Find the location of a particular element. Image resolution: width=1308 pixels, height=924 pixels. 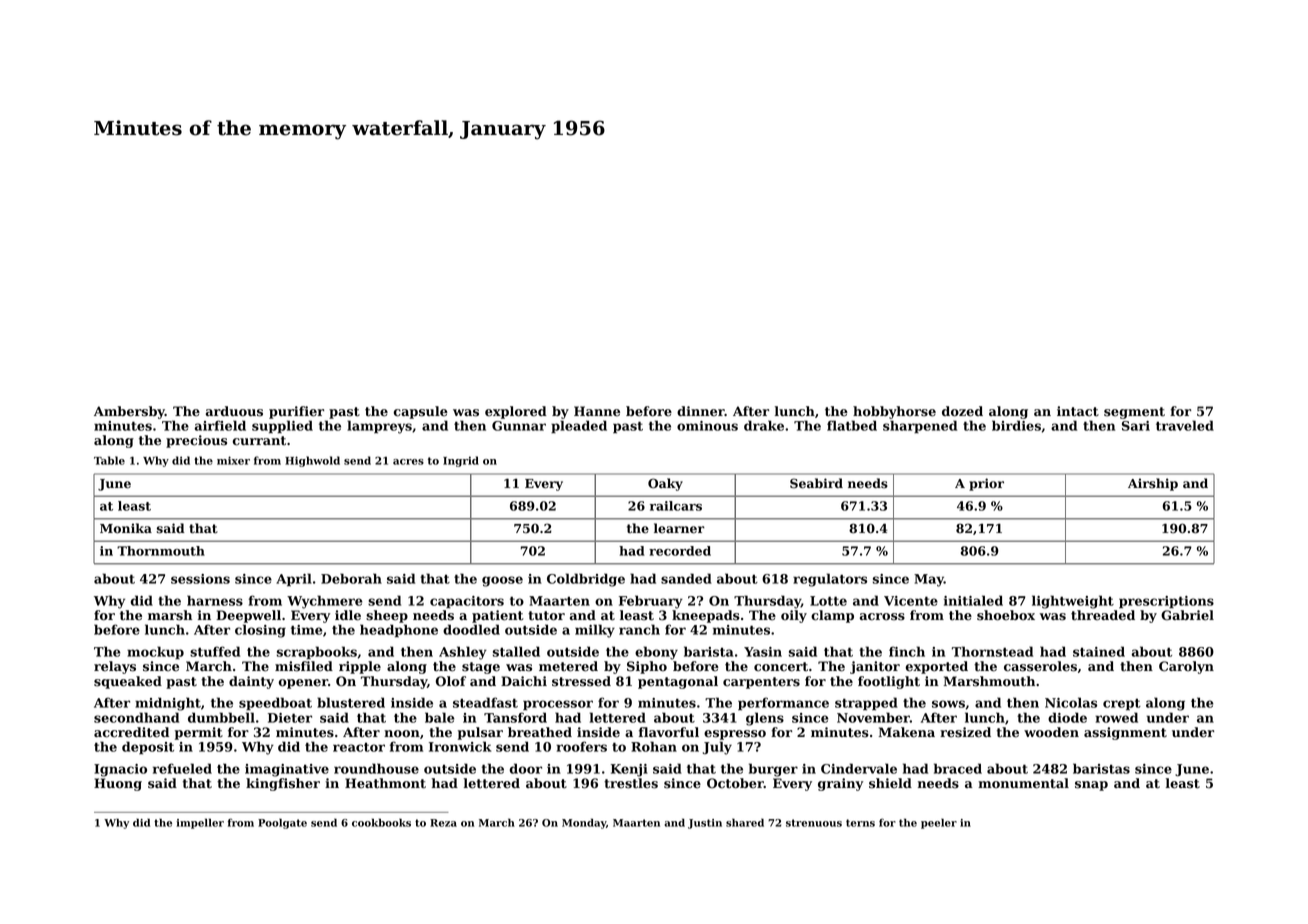

cookbooks is located at coordinates (381, 822).
